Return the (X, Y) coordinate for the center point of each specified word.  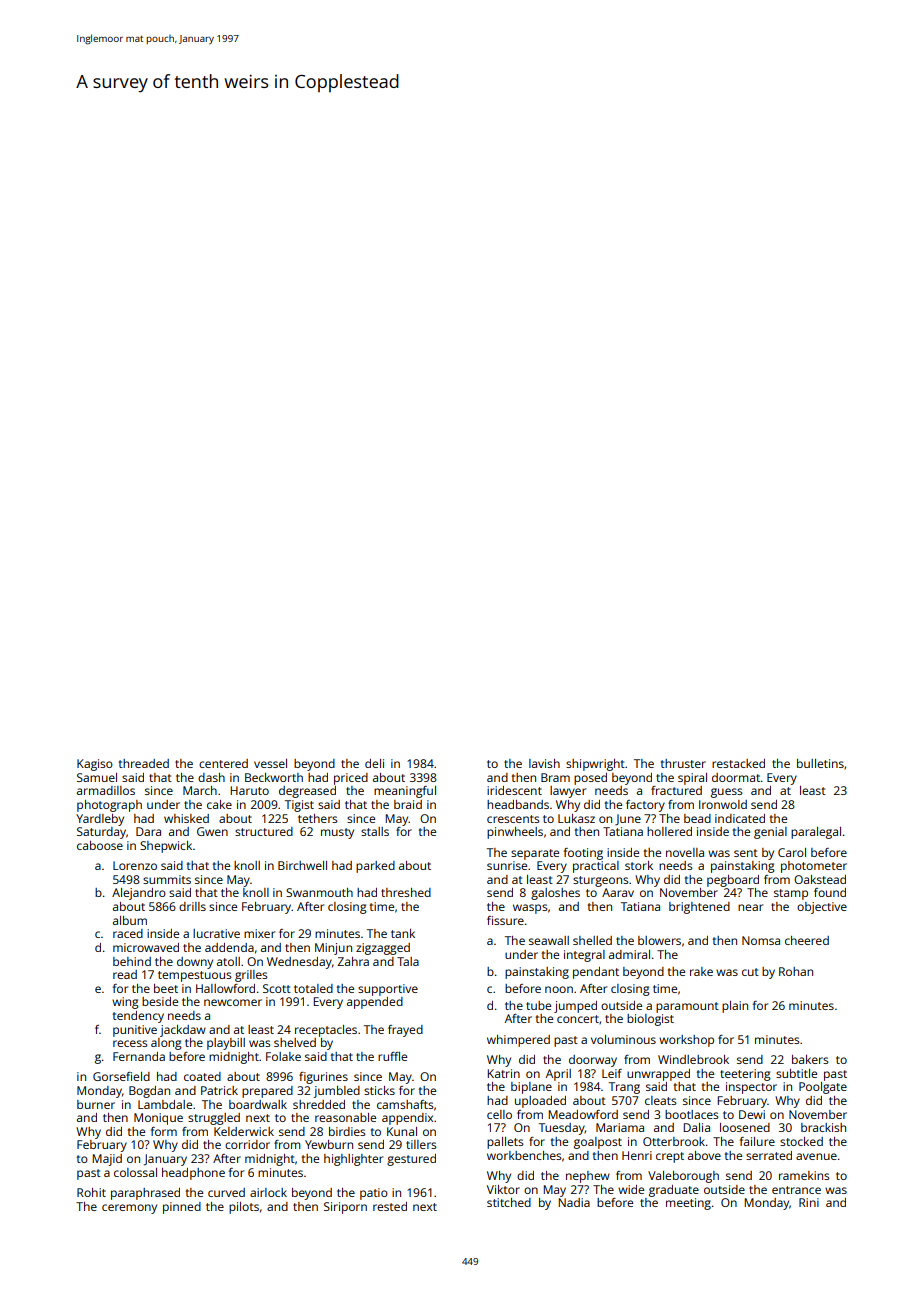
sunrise (507, 865)
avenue (816, 1156)
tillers (421, 1144)
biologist (650, 1020)
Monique (158, 1119)
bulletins (820, 763)
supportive (388, 990)
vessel (270, 763)
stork (639, 865)
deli (374, 763)
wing (125, 1003)
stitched (509, 1202)
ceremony (129, 1209)
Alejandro (139, 894)
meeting (688, 1204)
